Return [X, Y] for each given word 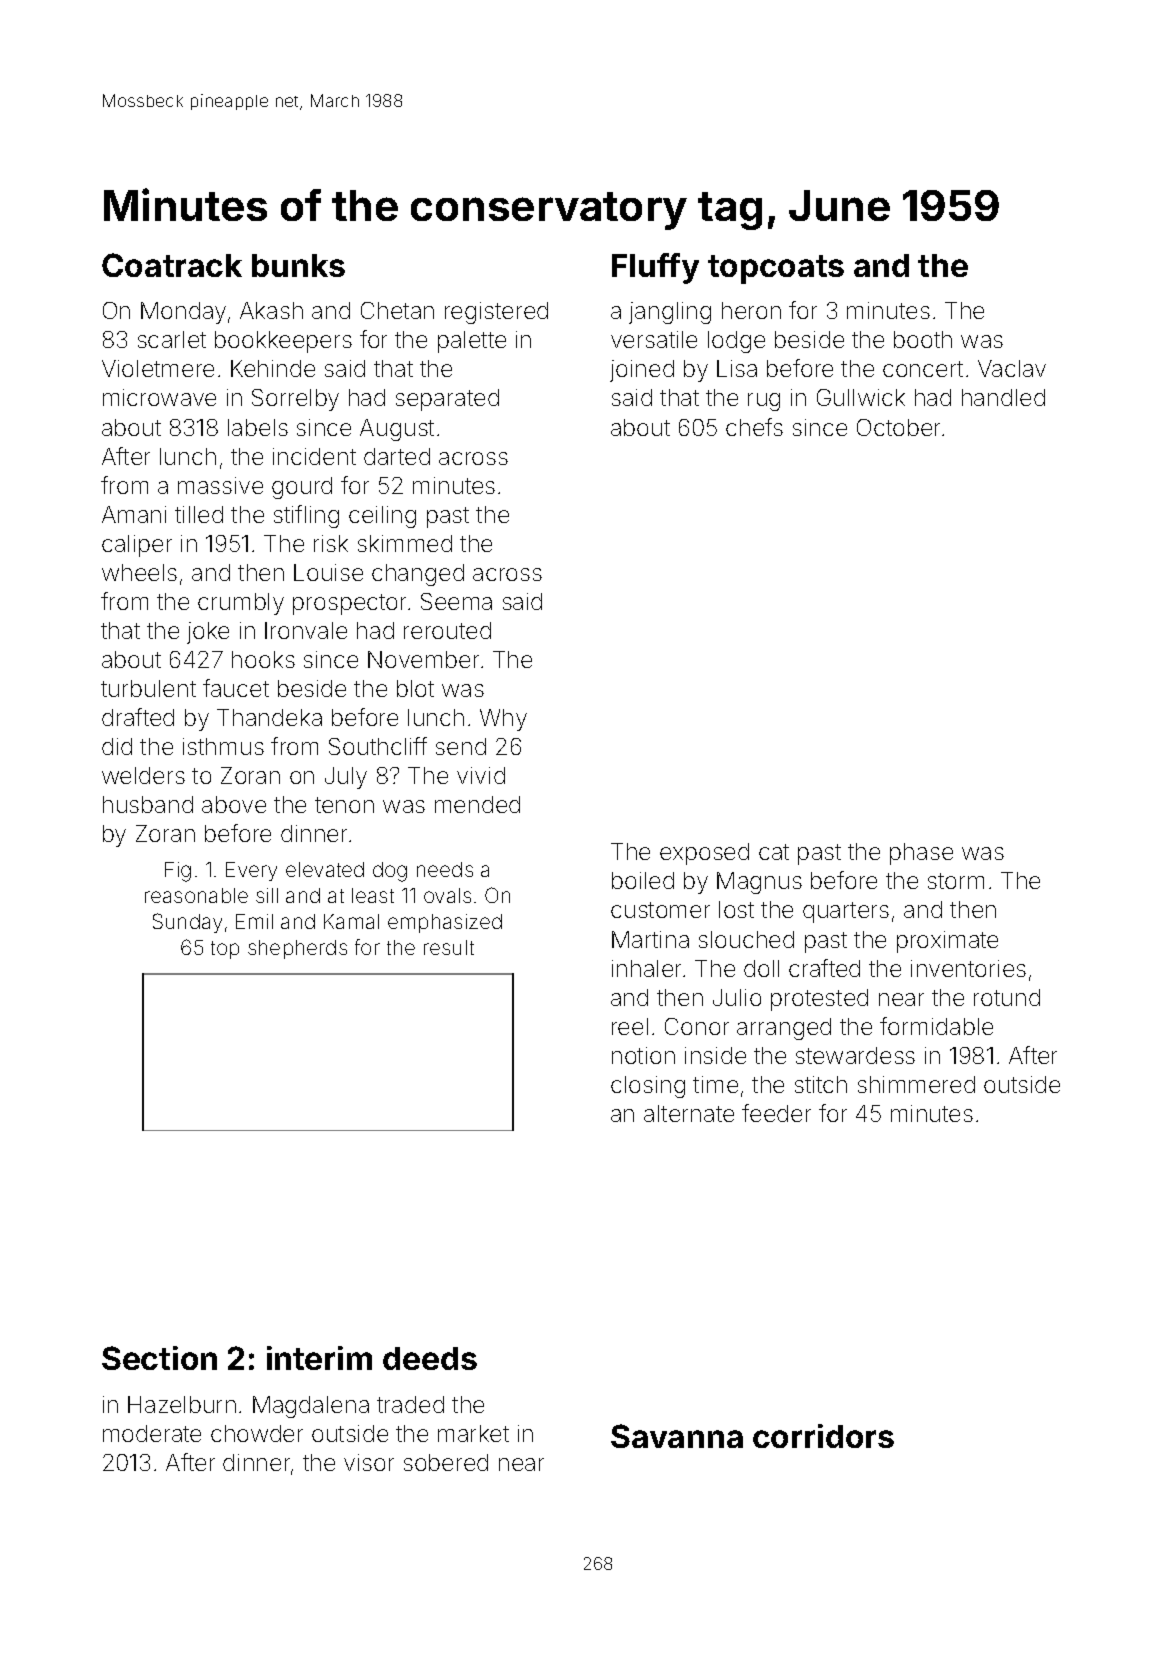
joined [642, 371]
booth [923, 339]
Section [159, 1358]
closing [648, 1087]
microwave [159, 397]
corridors [823, 1436]
